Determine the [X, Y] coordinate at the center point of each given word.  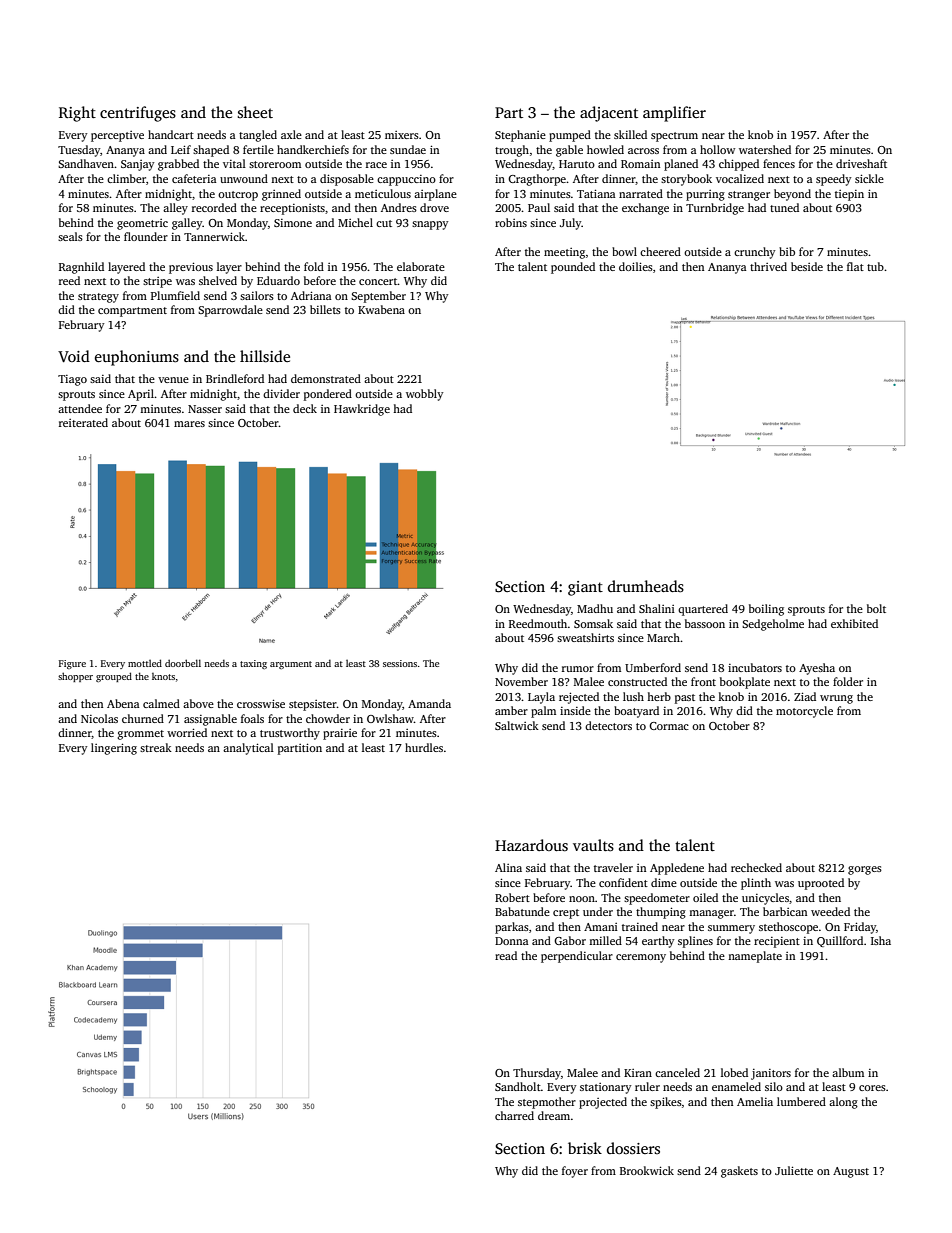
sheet [255, 112]
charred [514, 1115]
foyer [575, 1172]
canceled [677, 1072]
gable [569, 151]
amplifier [674, 114]
